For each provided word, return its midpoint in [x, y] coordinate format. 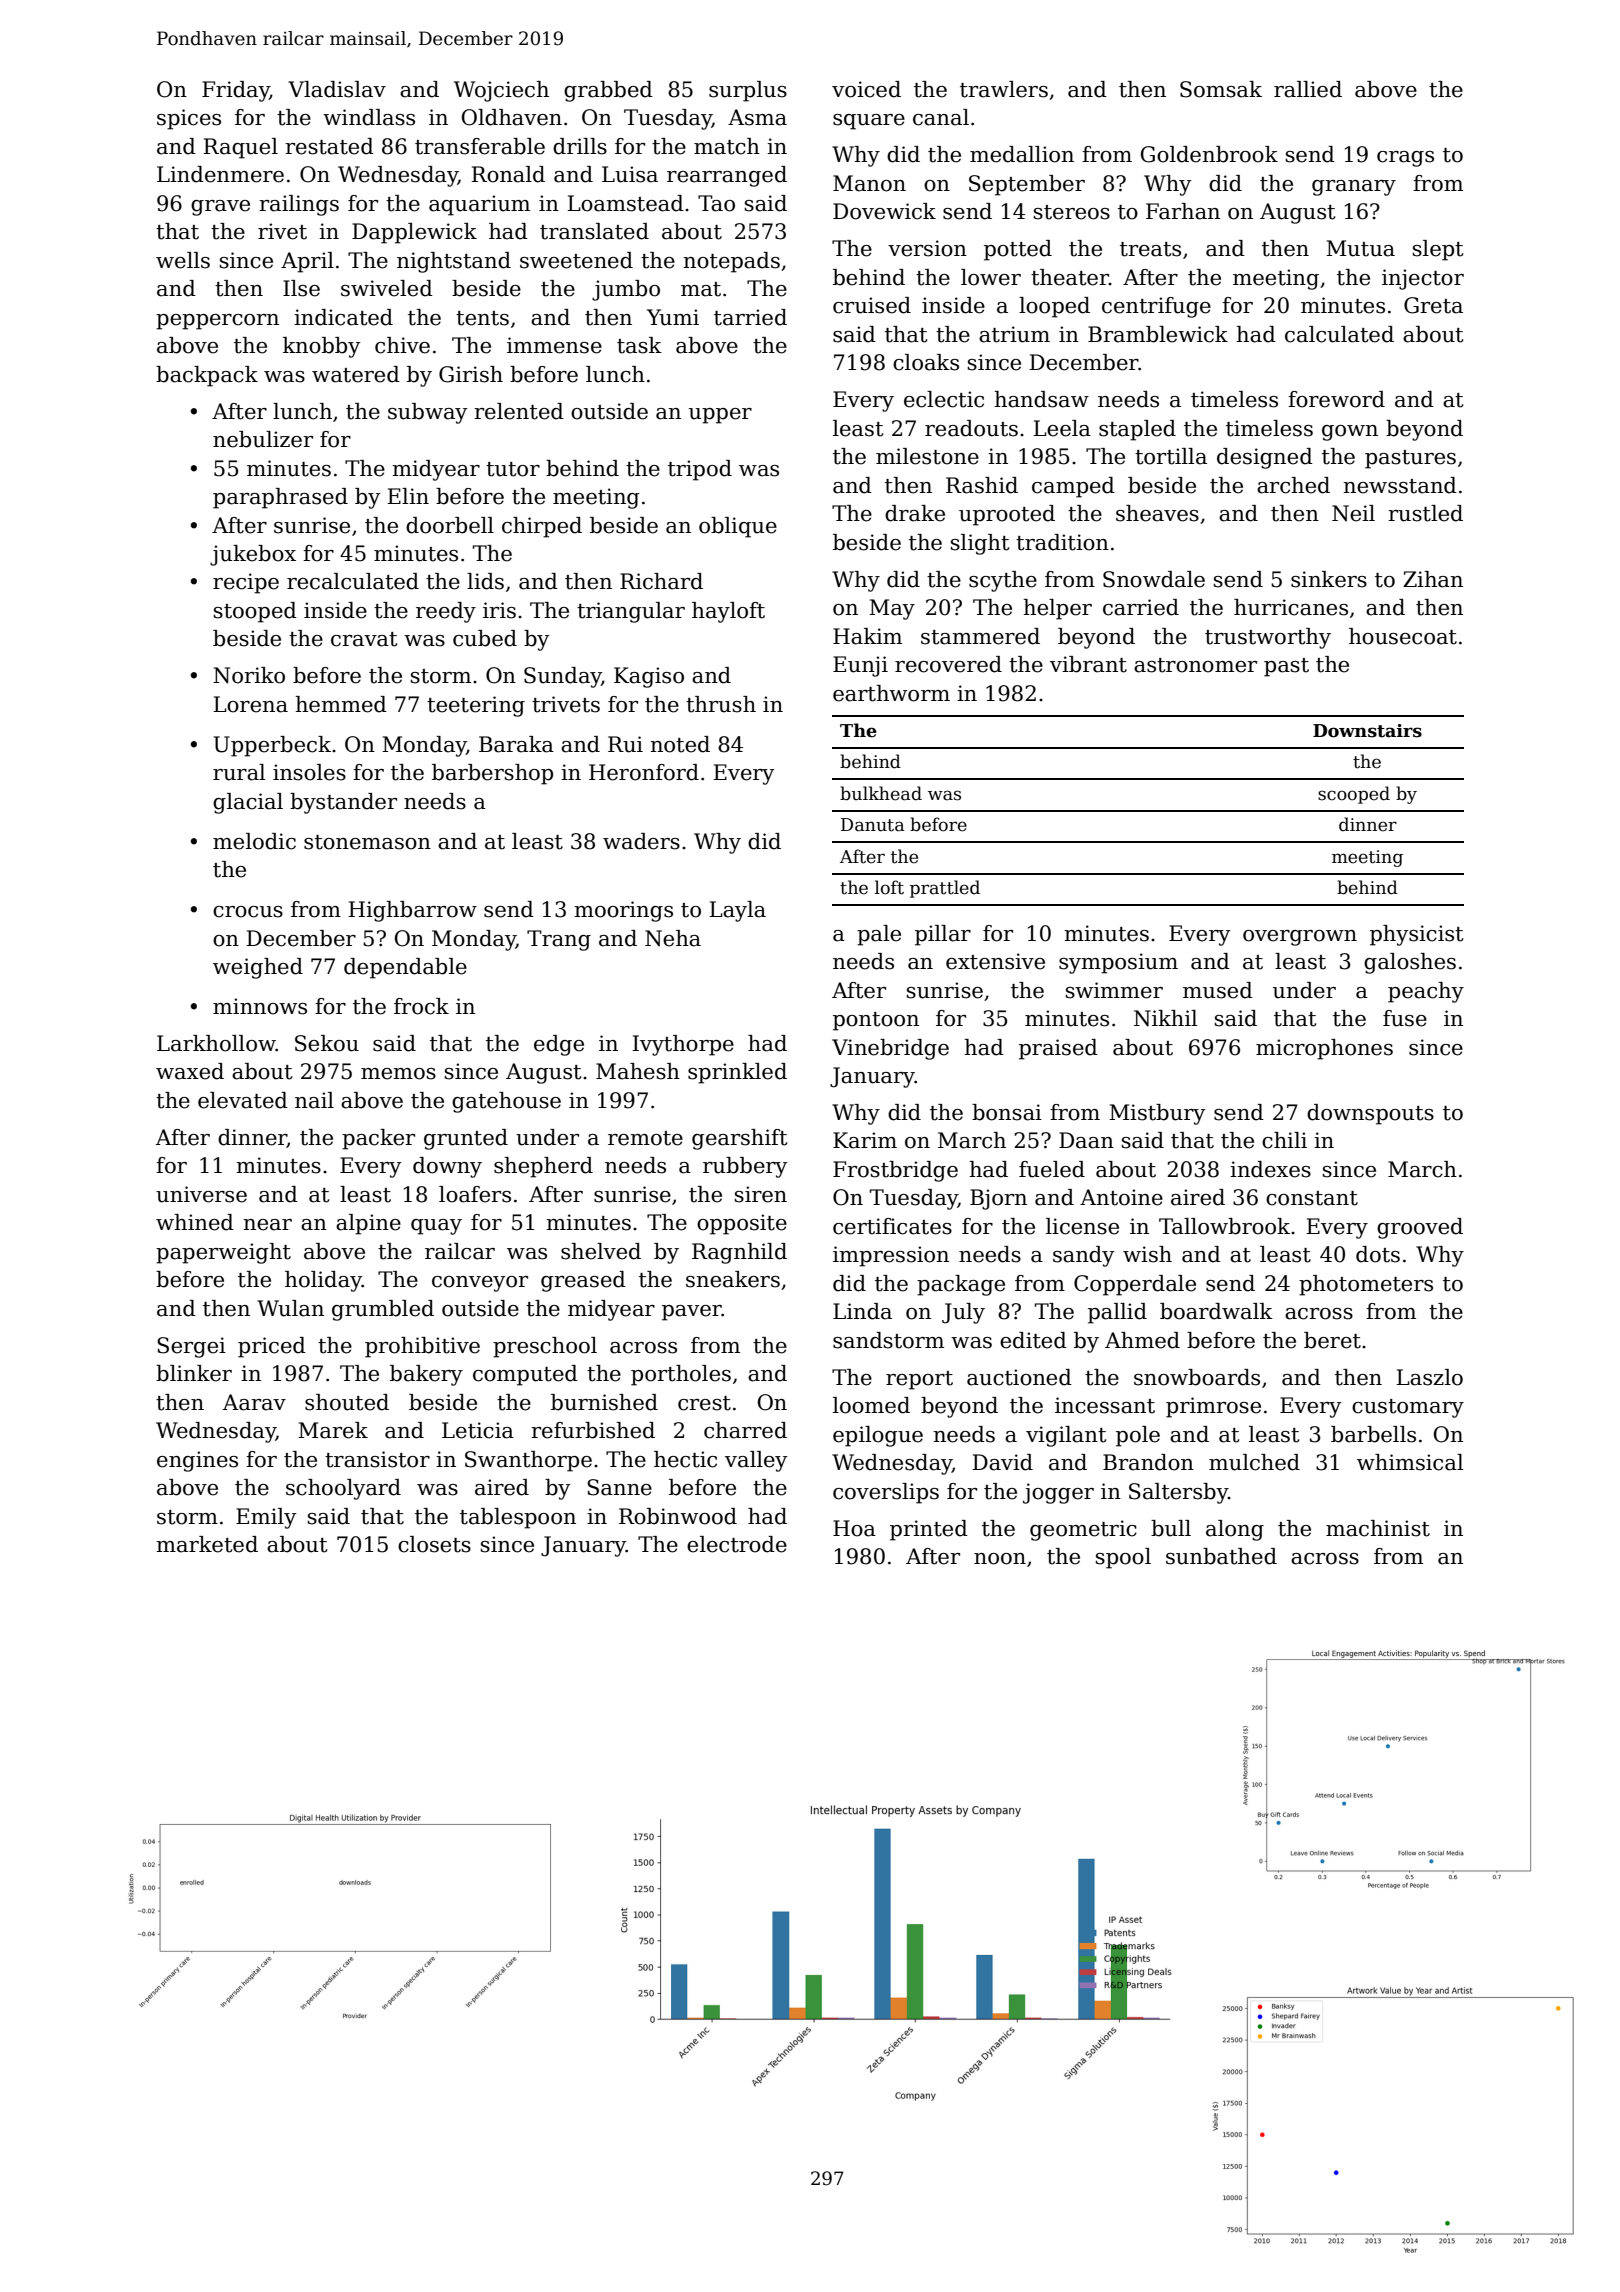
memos [398, 1074]
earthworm [891, 693]
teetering [476, 706]
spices [189, 119]
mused [1218, 990]
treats [1150, 249]
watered [356, 374]
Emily [266, 1518]
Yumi [673, 317]
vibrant [1088, 664]
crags [1405, 159]
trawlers [1004, 89]
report [919, 1380]
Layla [737, 911]
